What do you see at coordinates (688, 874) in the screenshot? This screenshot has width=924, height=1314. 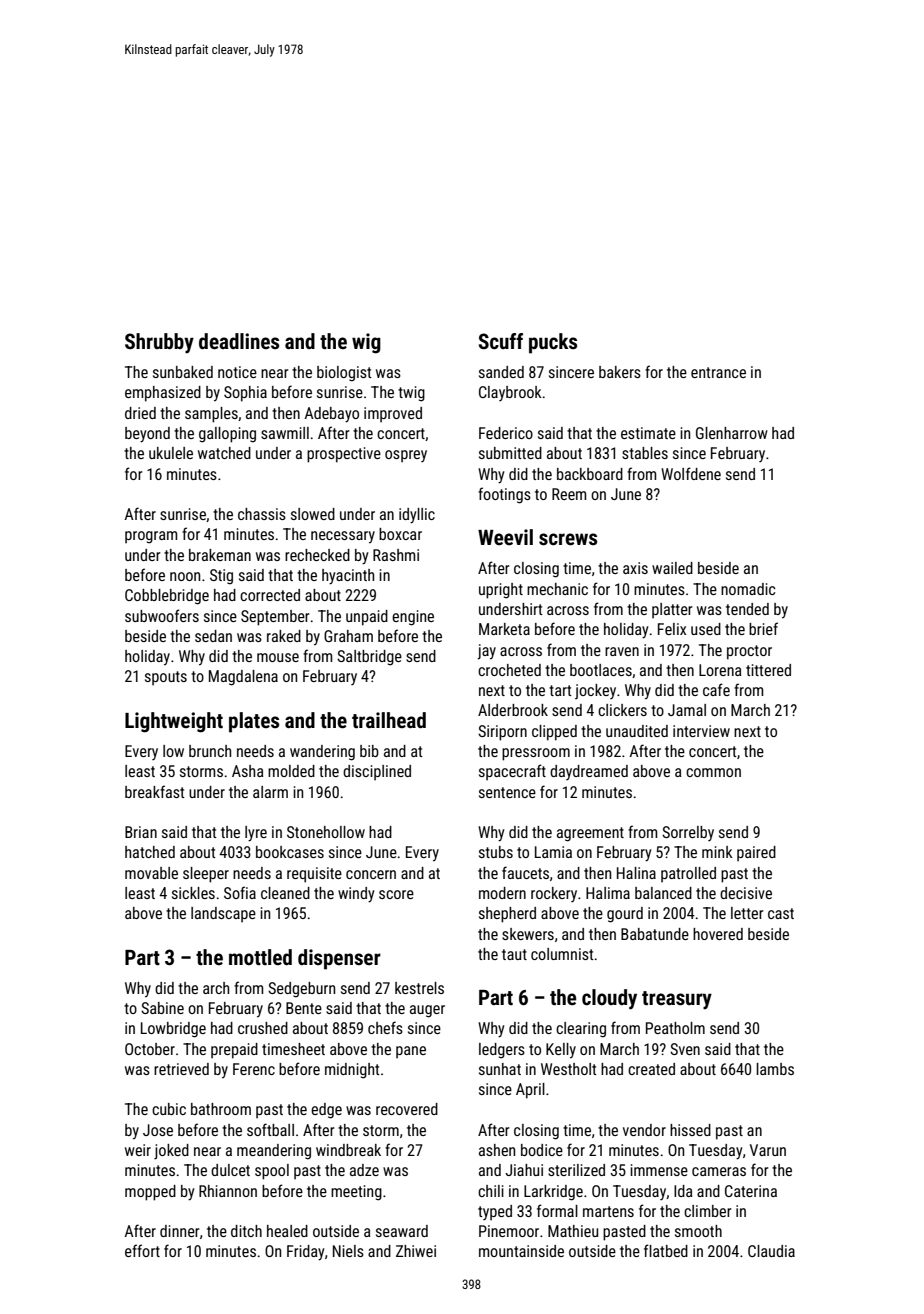 I see `patrolled` at bounding box center [688, 874].
